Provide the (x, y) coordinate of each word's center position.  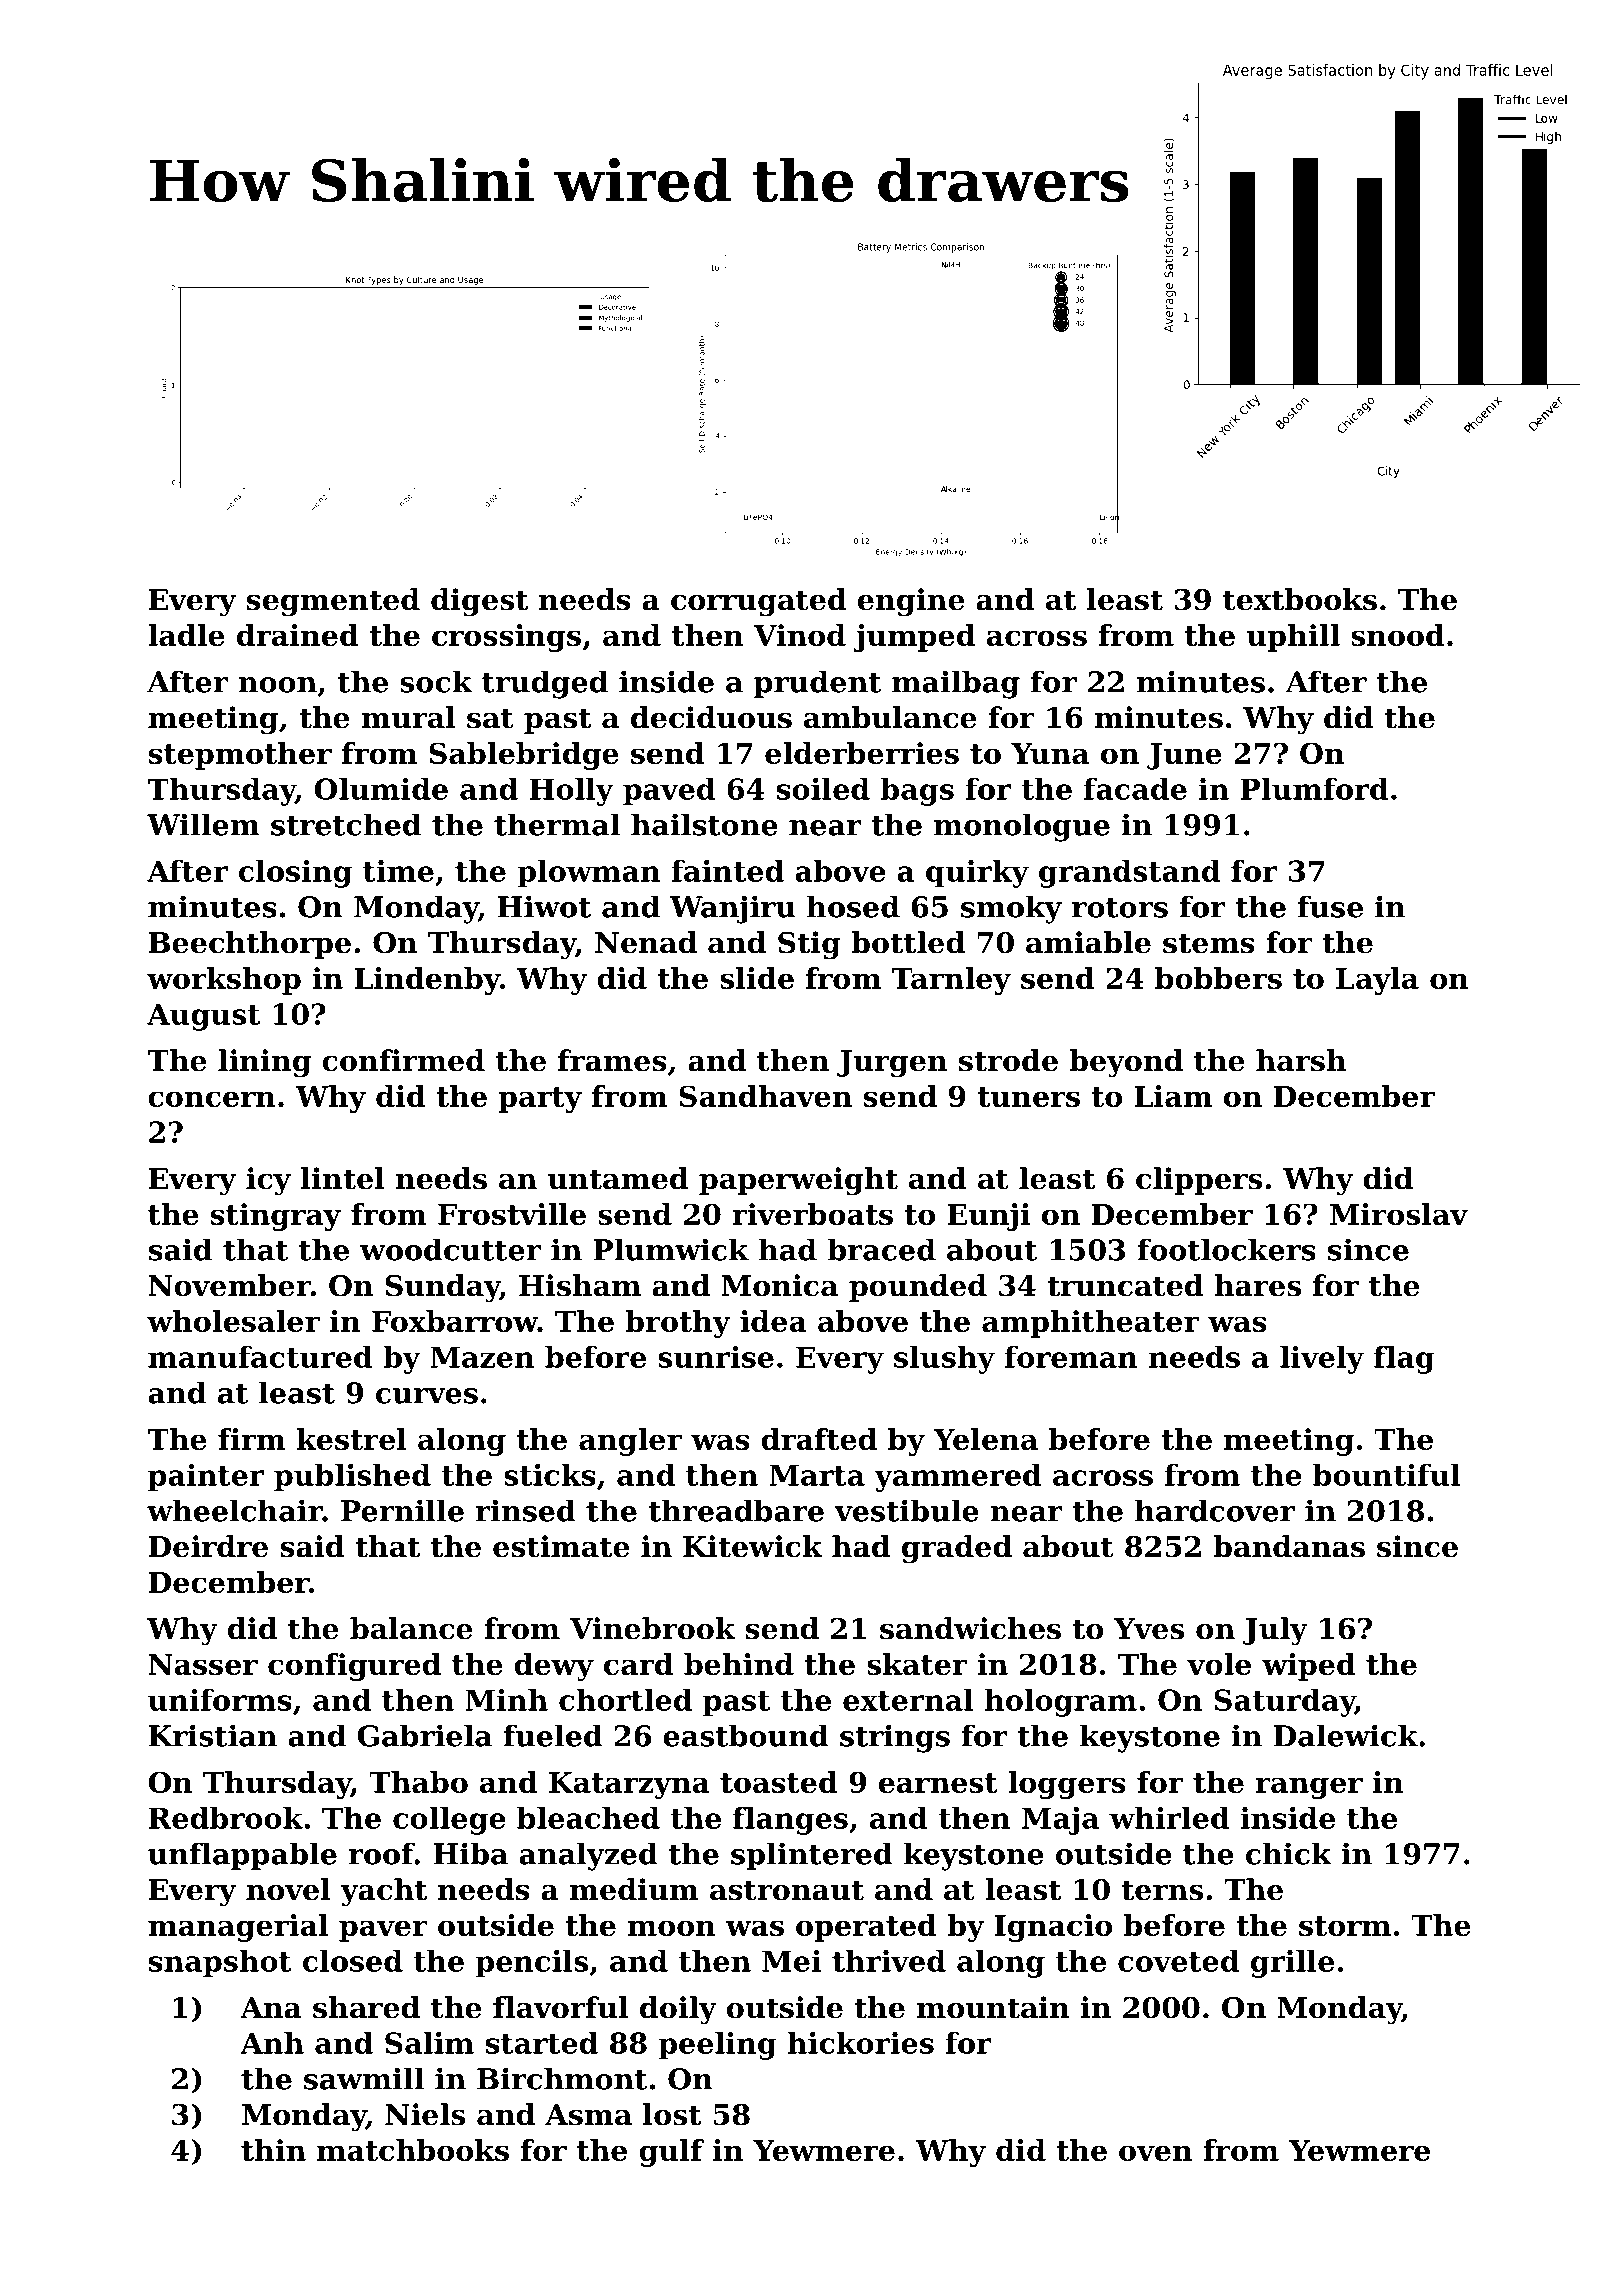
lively (1322, 1360)
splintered (812, 1856)
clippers (1199, 1181)
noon (277, 685)
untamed (618, 1178)
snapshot (220, 1964)
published (352, 1478)
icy (268, 1181)
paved (669, 792)
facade (1135, 789)
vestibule (906, 1510)
